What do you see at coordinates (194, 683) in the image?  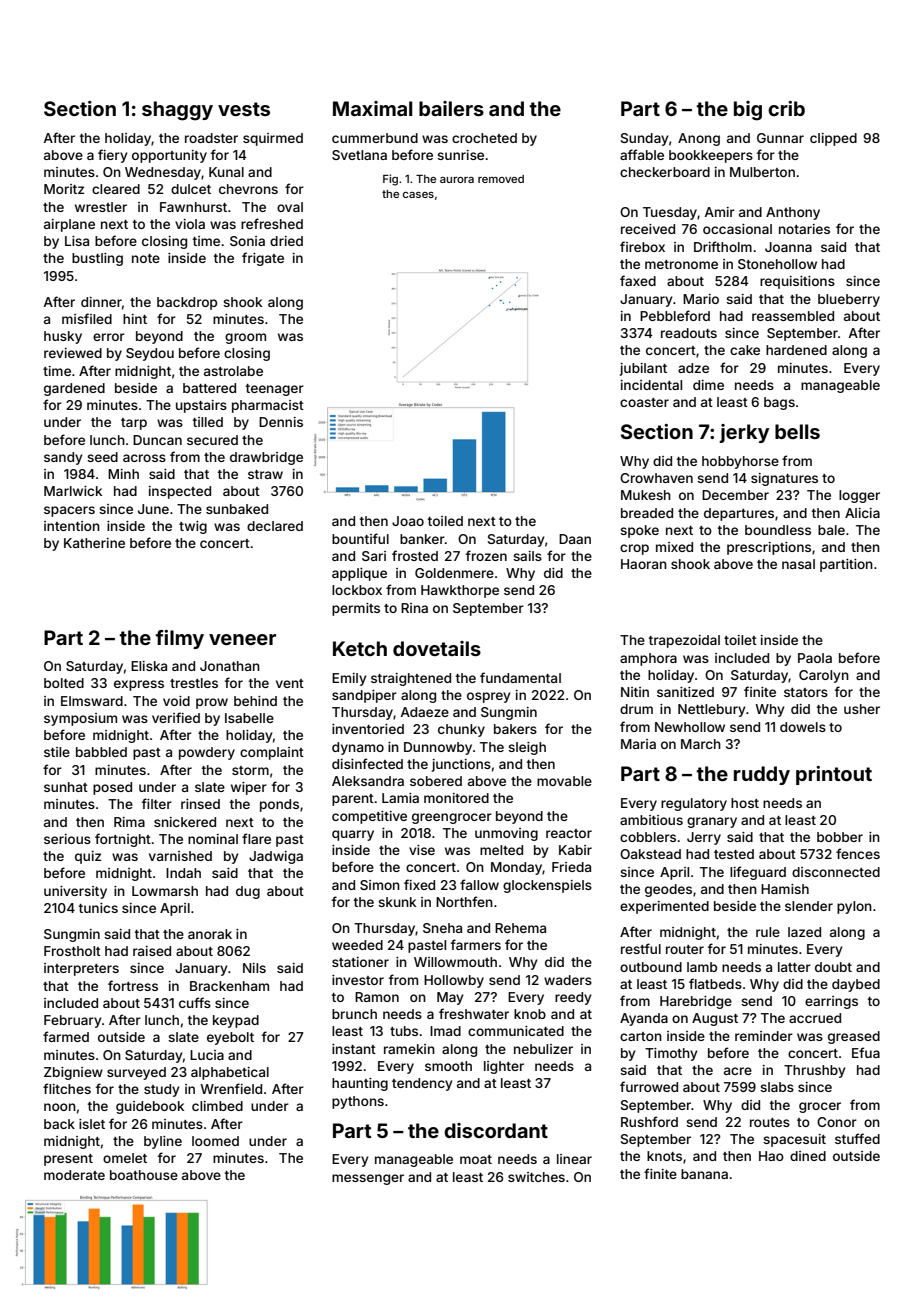 I see `trestles` at bounding box center [194, 683].
